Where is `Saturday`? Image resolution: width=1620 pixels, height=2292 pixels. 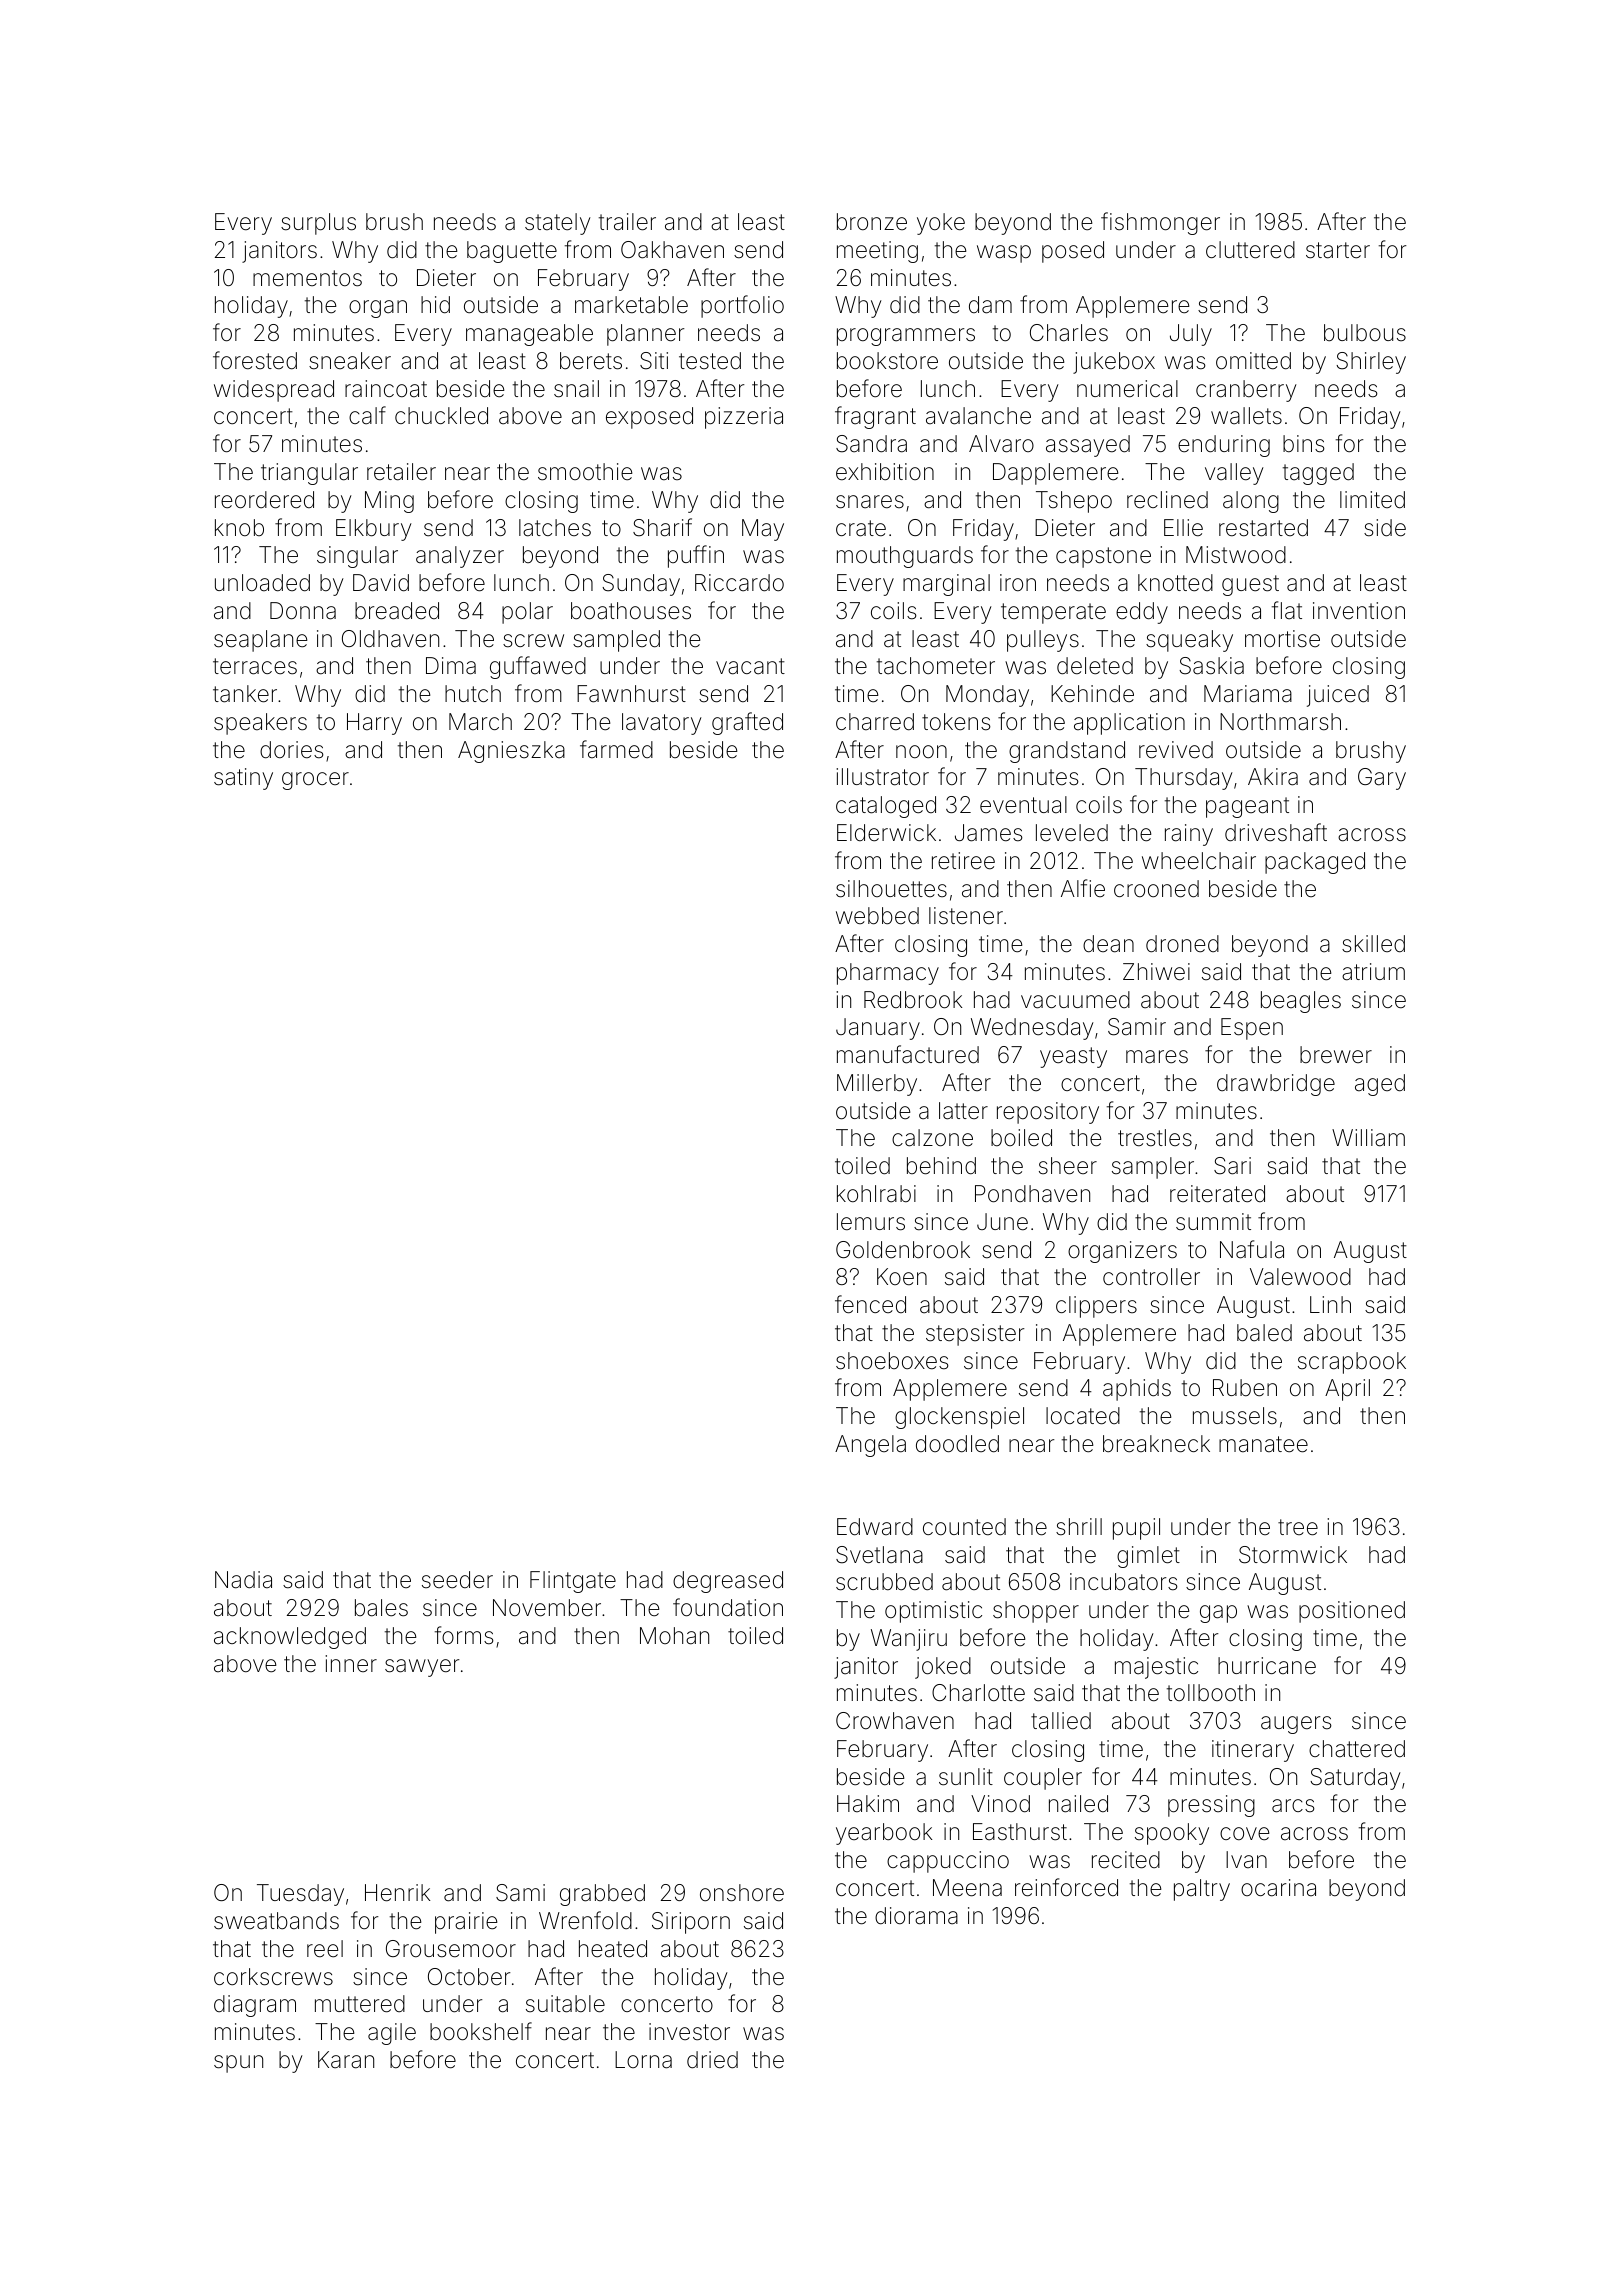 Saturday is located at coordinates (1355, 1779).
